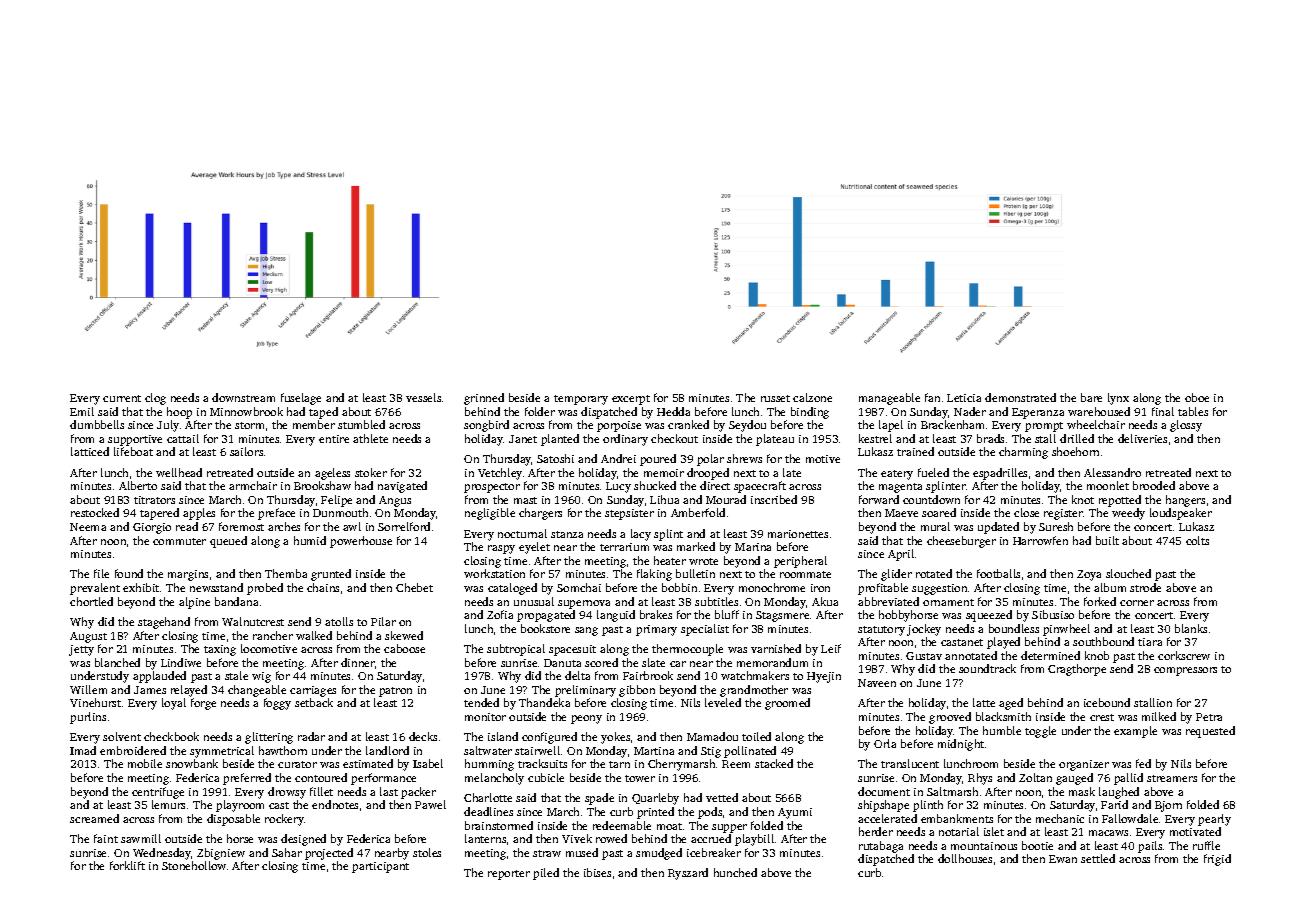 The height and width of the page is (924, 1308). I want to click on bare, so click(1091, 397).
